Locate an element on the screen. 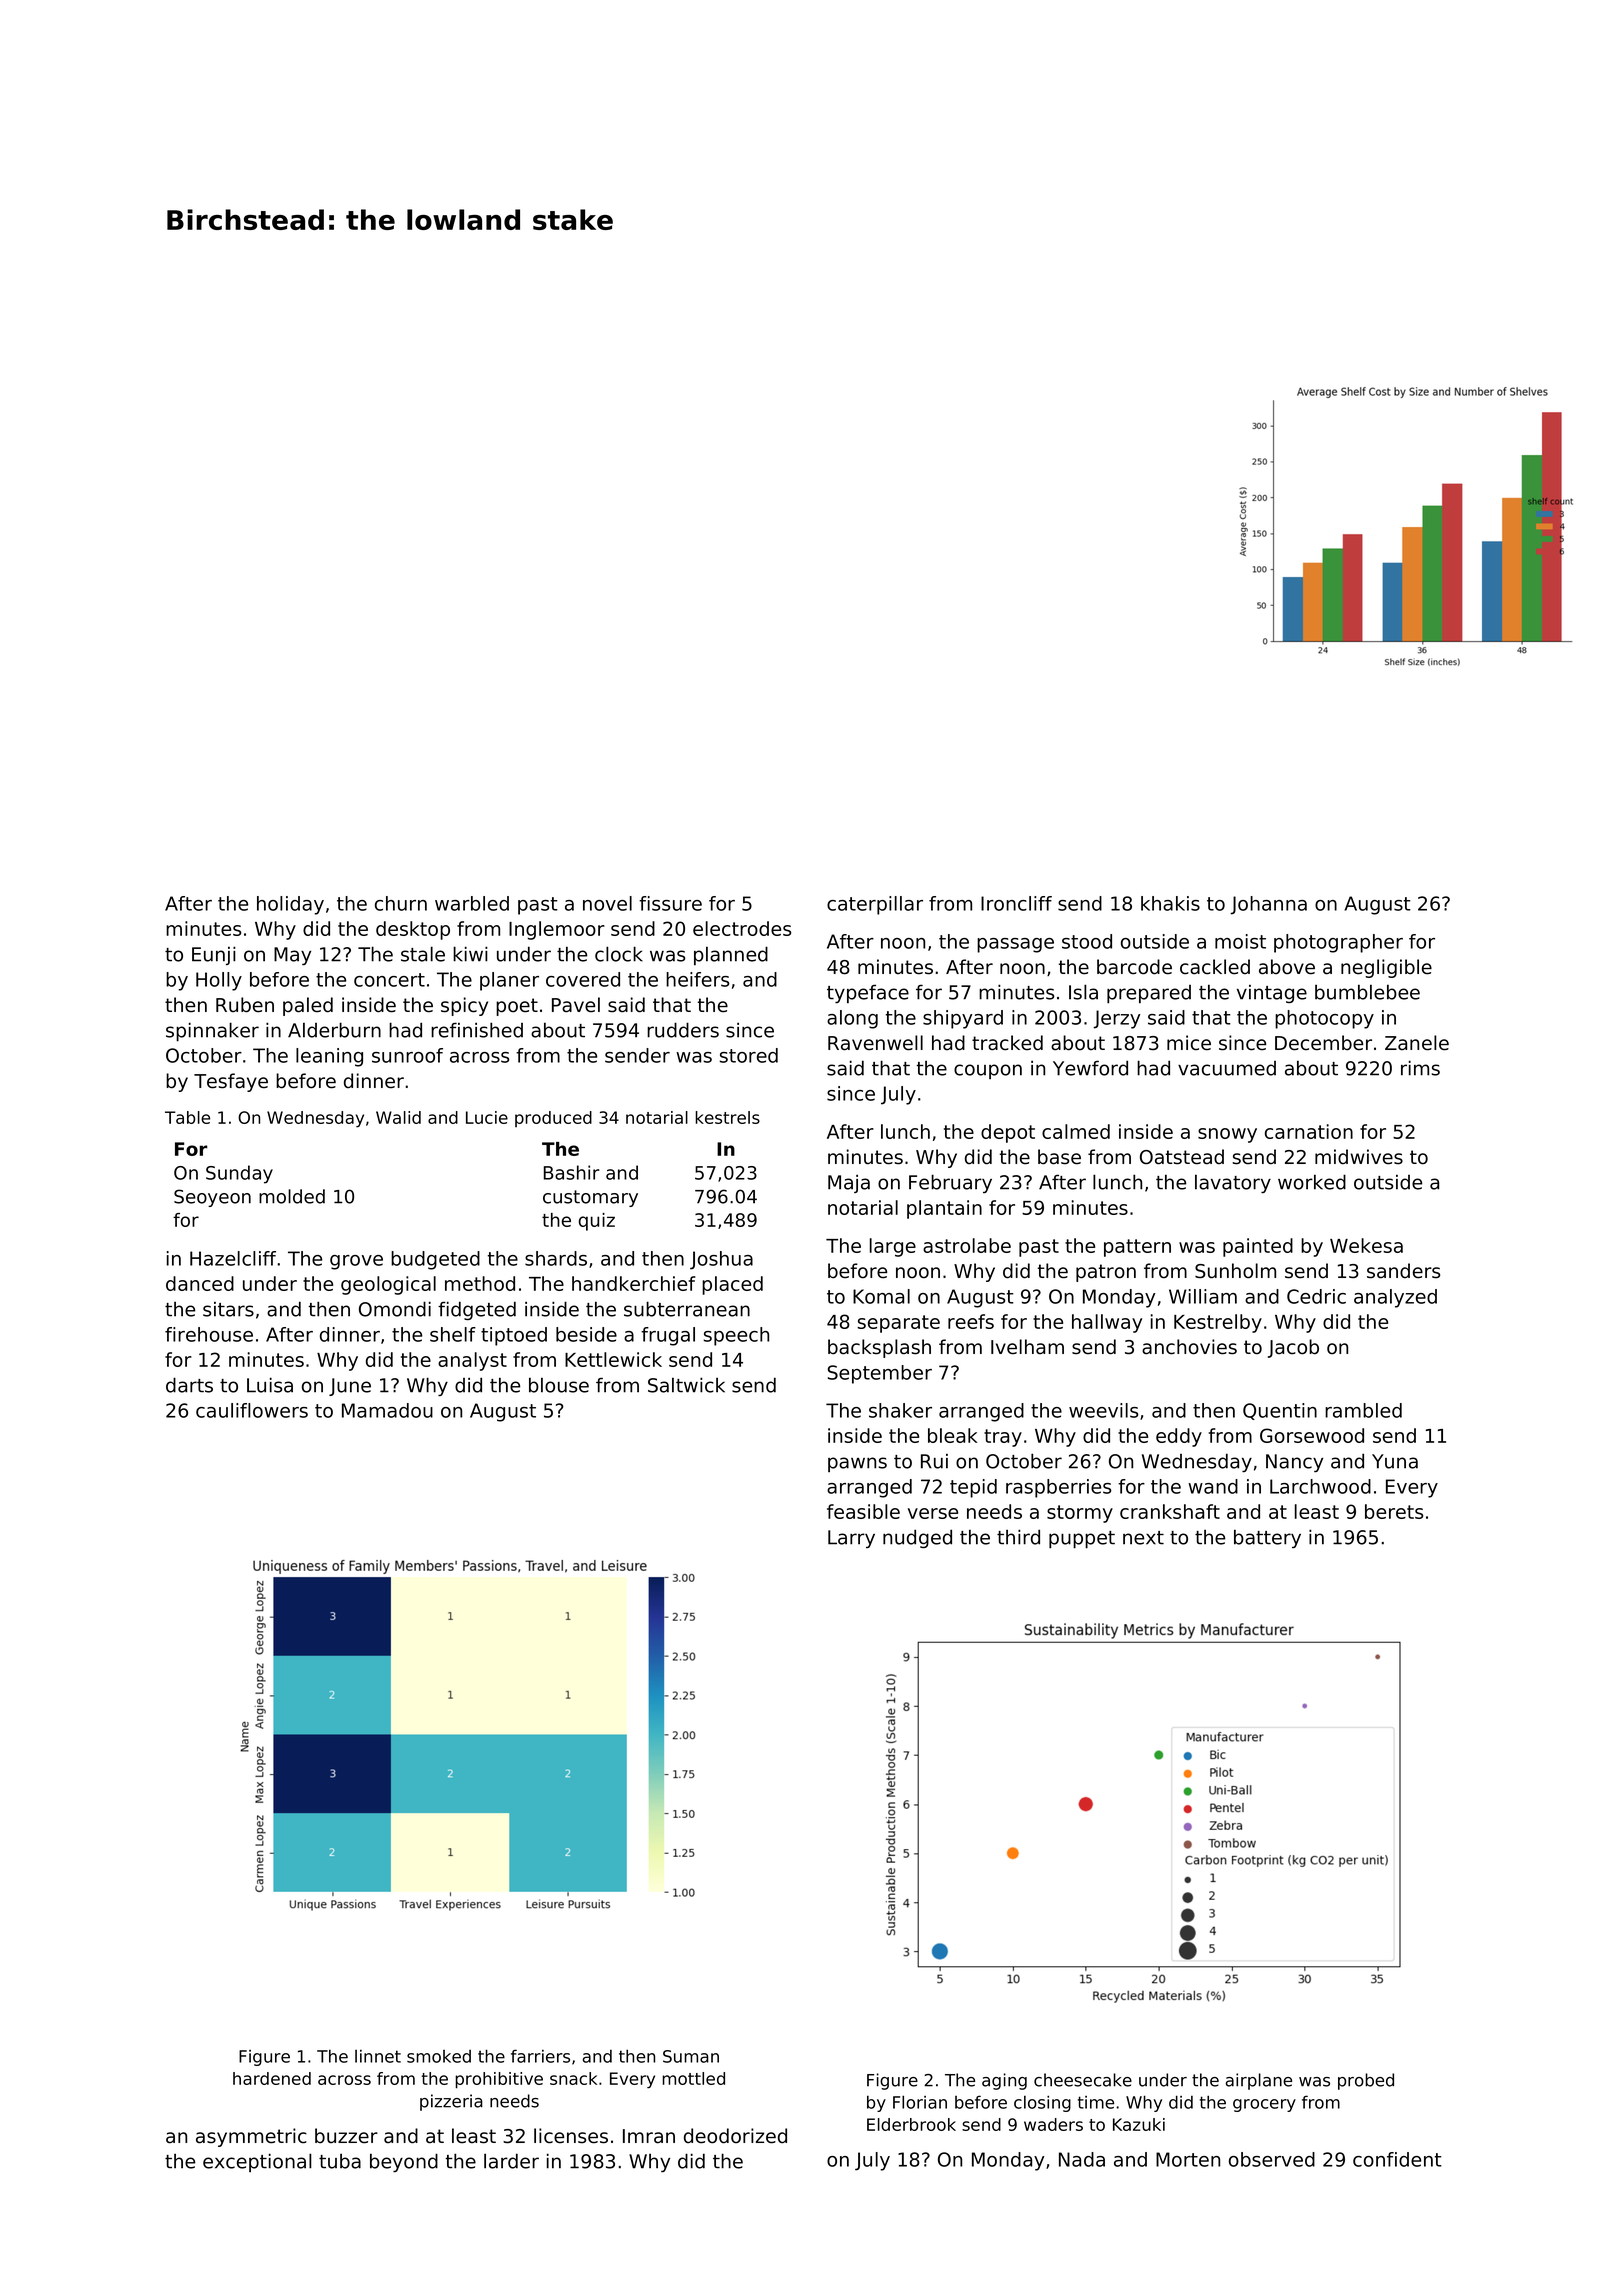 This screenshot has width=1620, height=2292. rambled is located at coordinates (1363, 1410).
